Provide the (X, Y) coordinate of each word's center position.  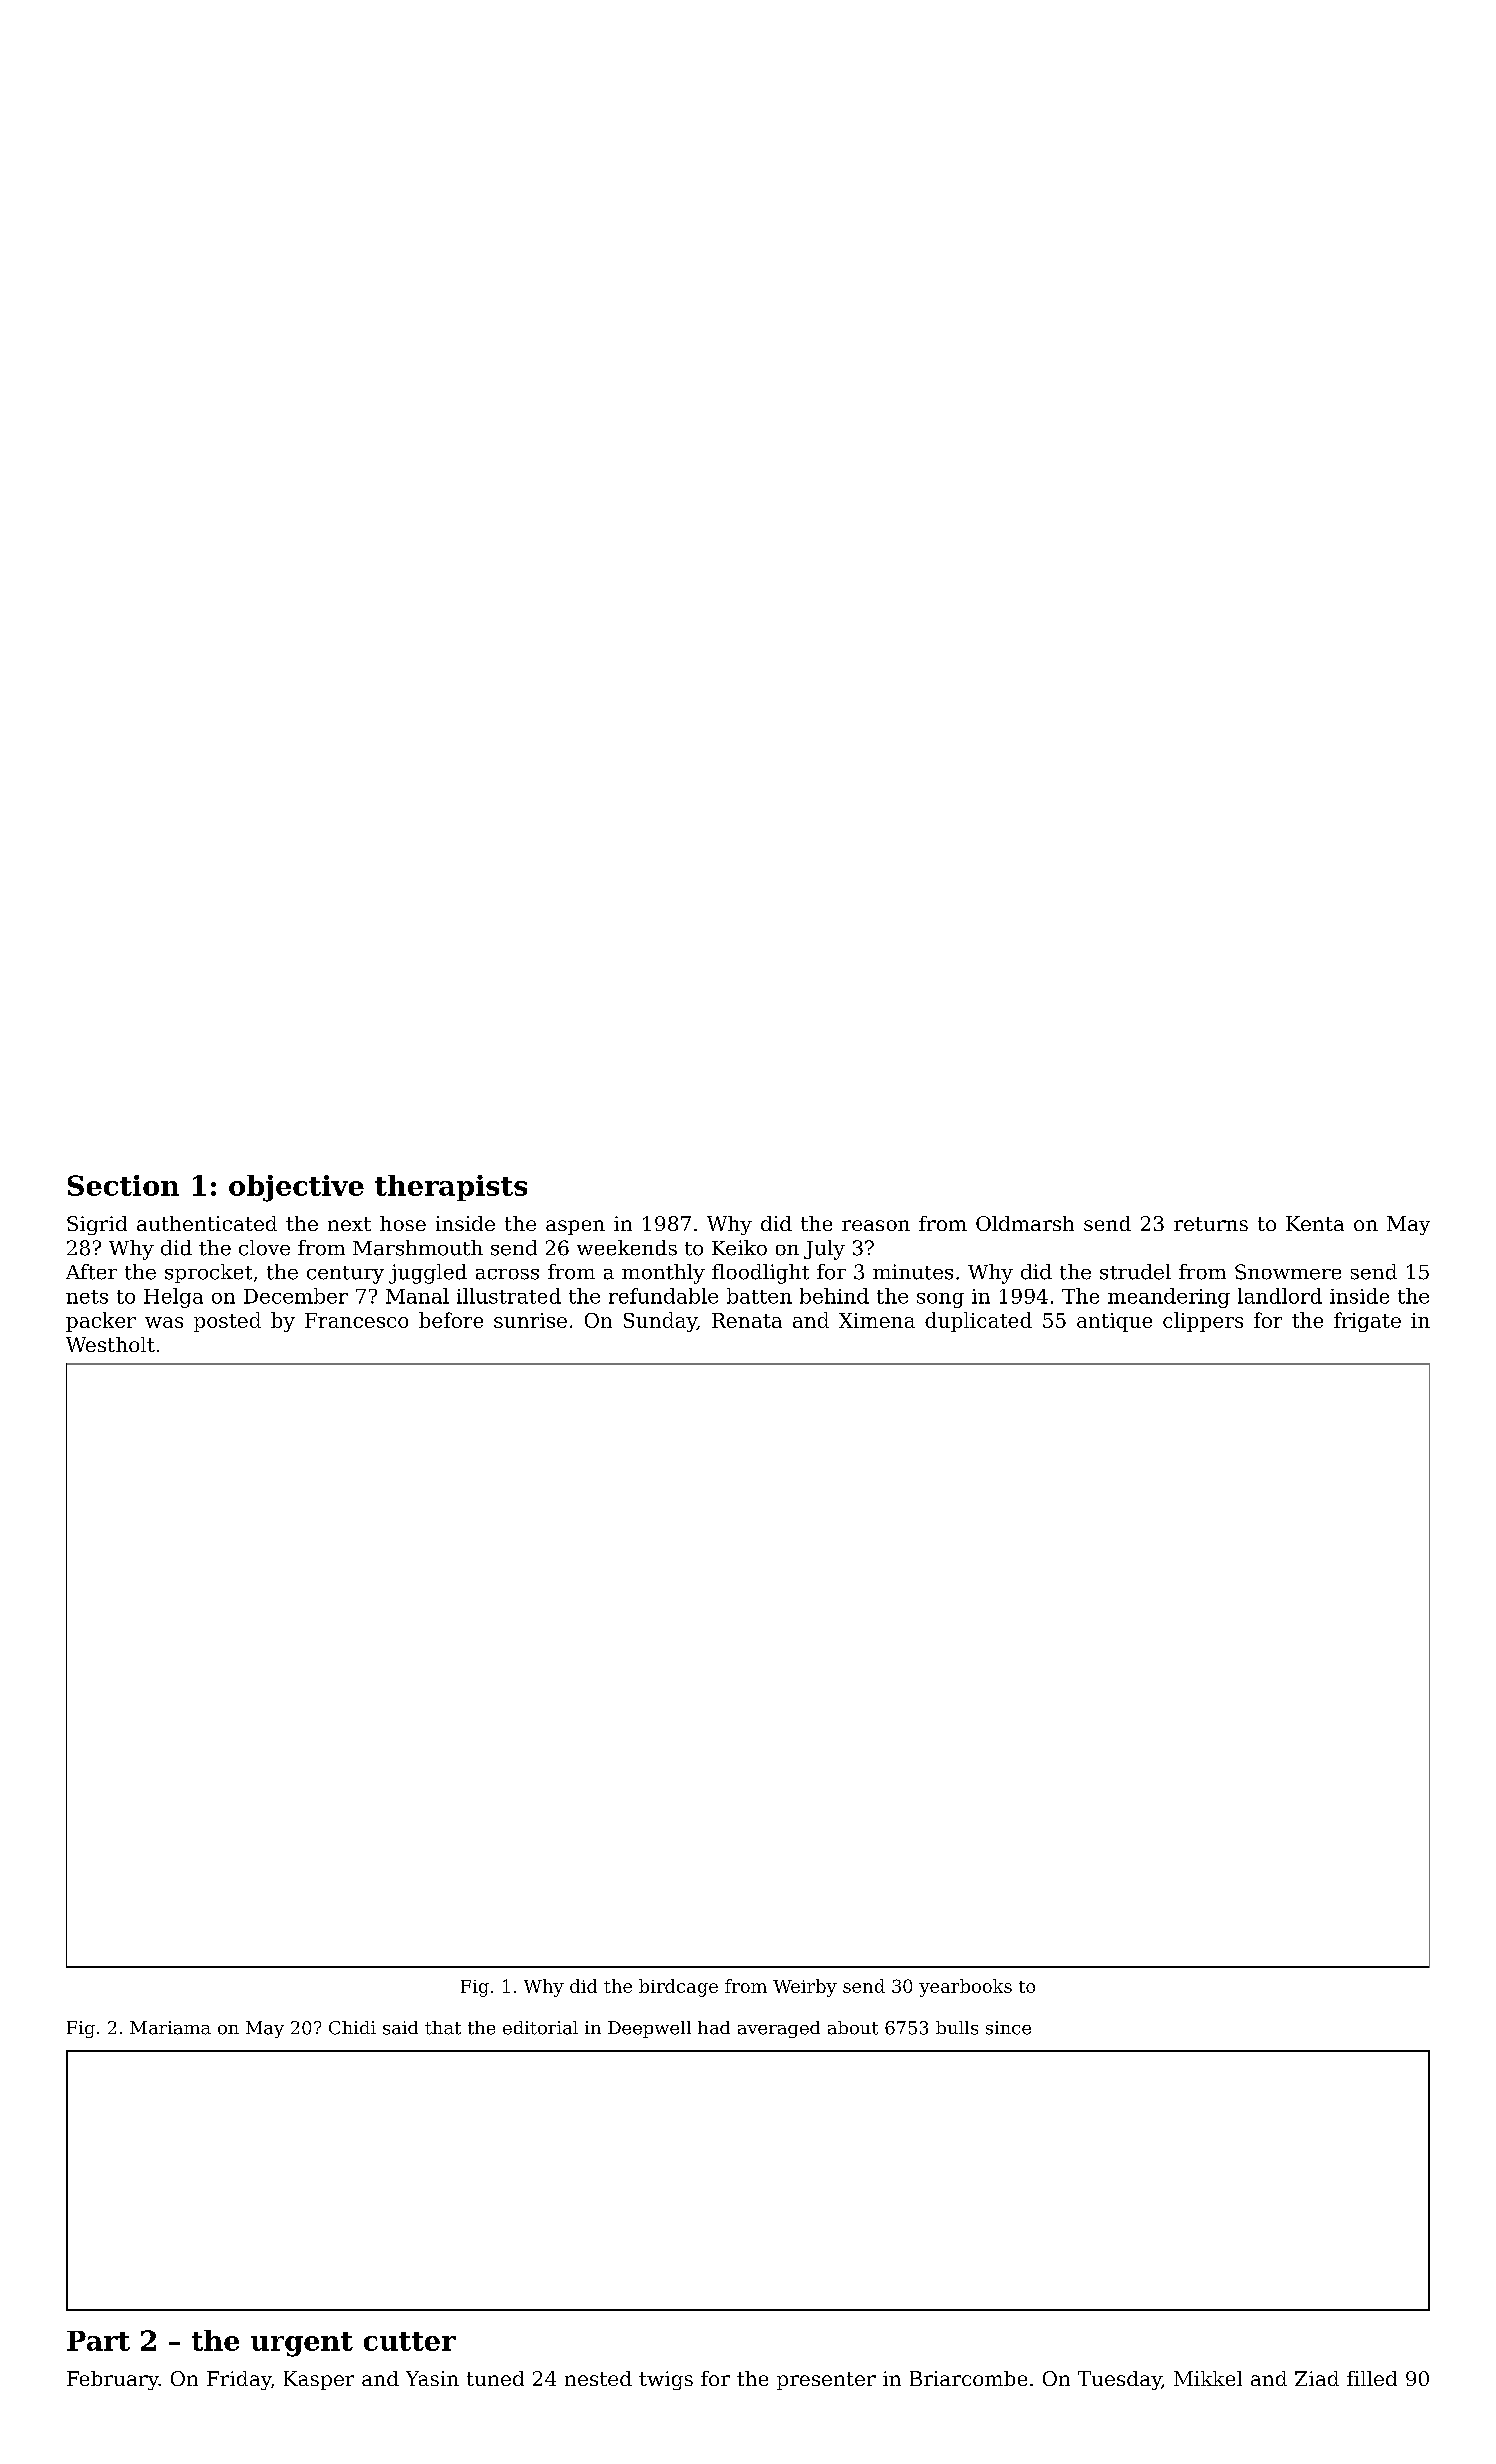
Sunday (660, 1322)
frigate (1367, 1322)
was (164, 1322)
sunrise (530, 1320)
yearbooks (965, 1988)
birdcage (678, 1988)
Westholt (110, 1344)
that (443, 2028)
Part (98, 2341)
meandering (1169, 1298)
